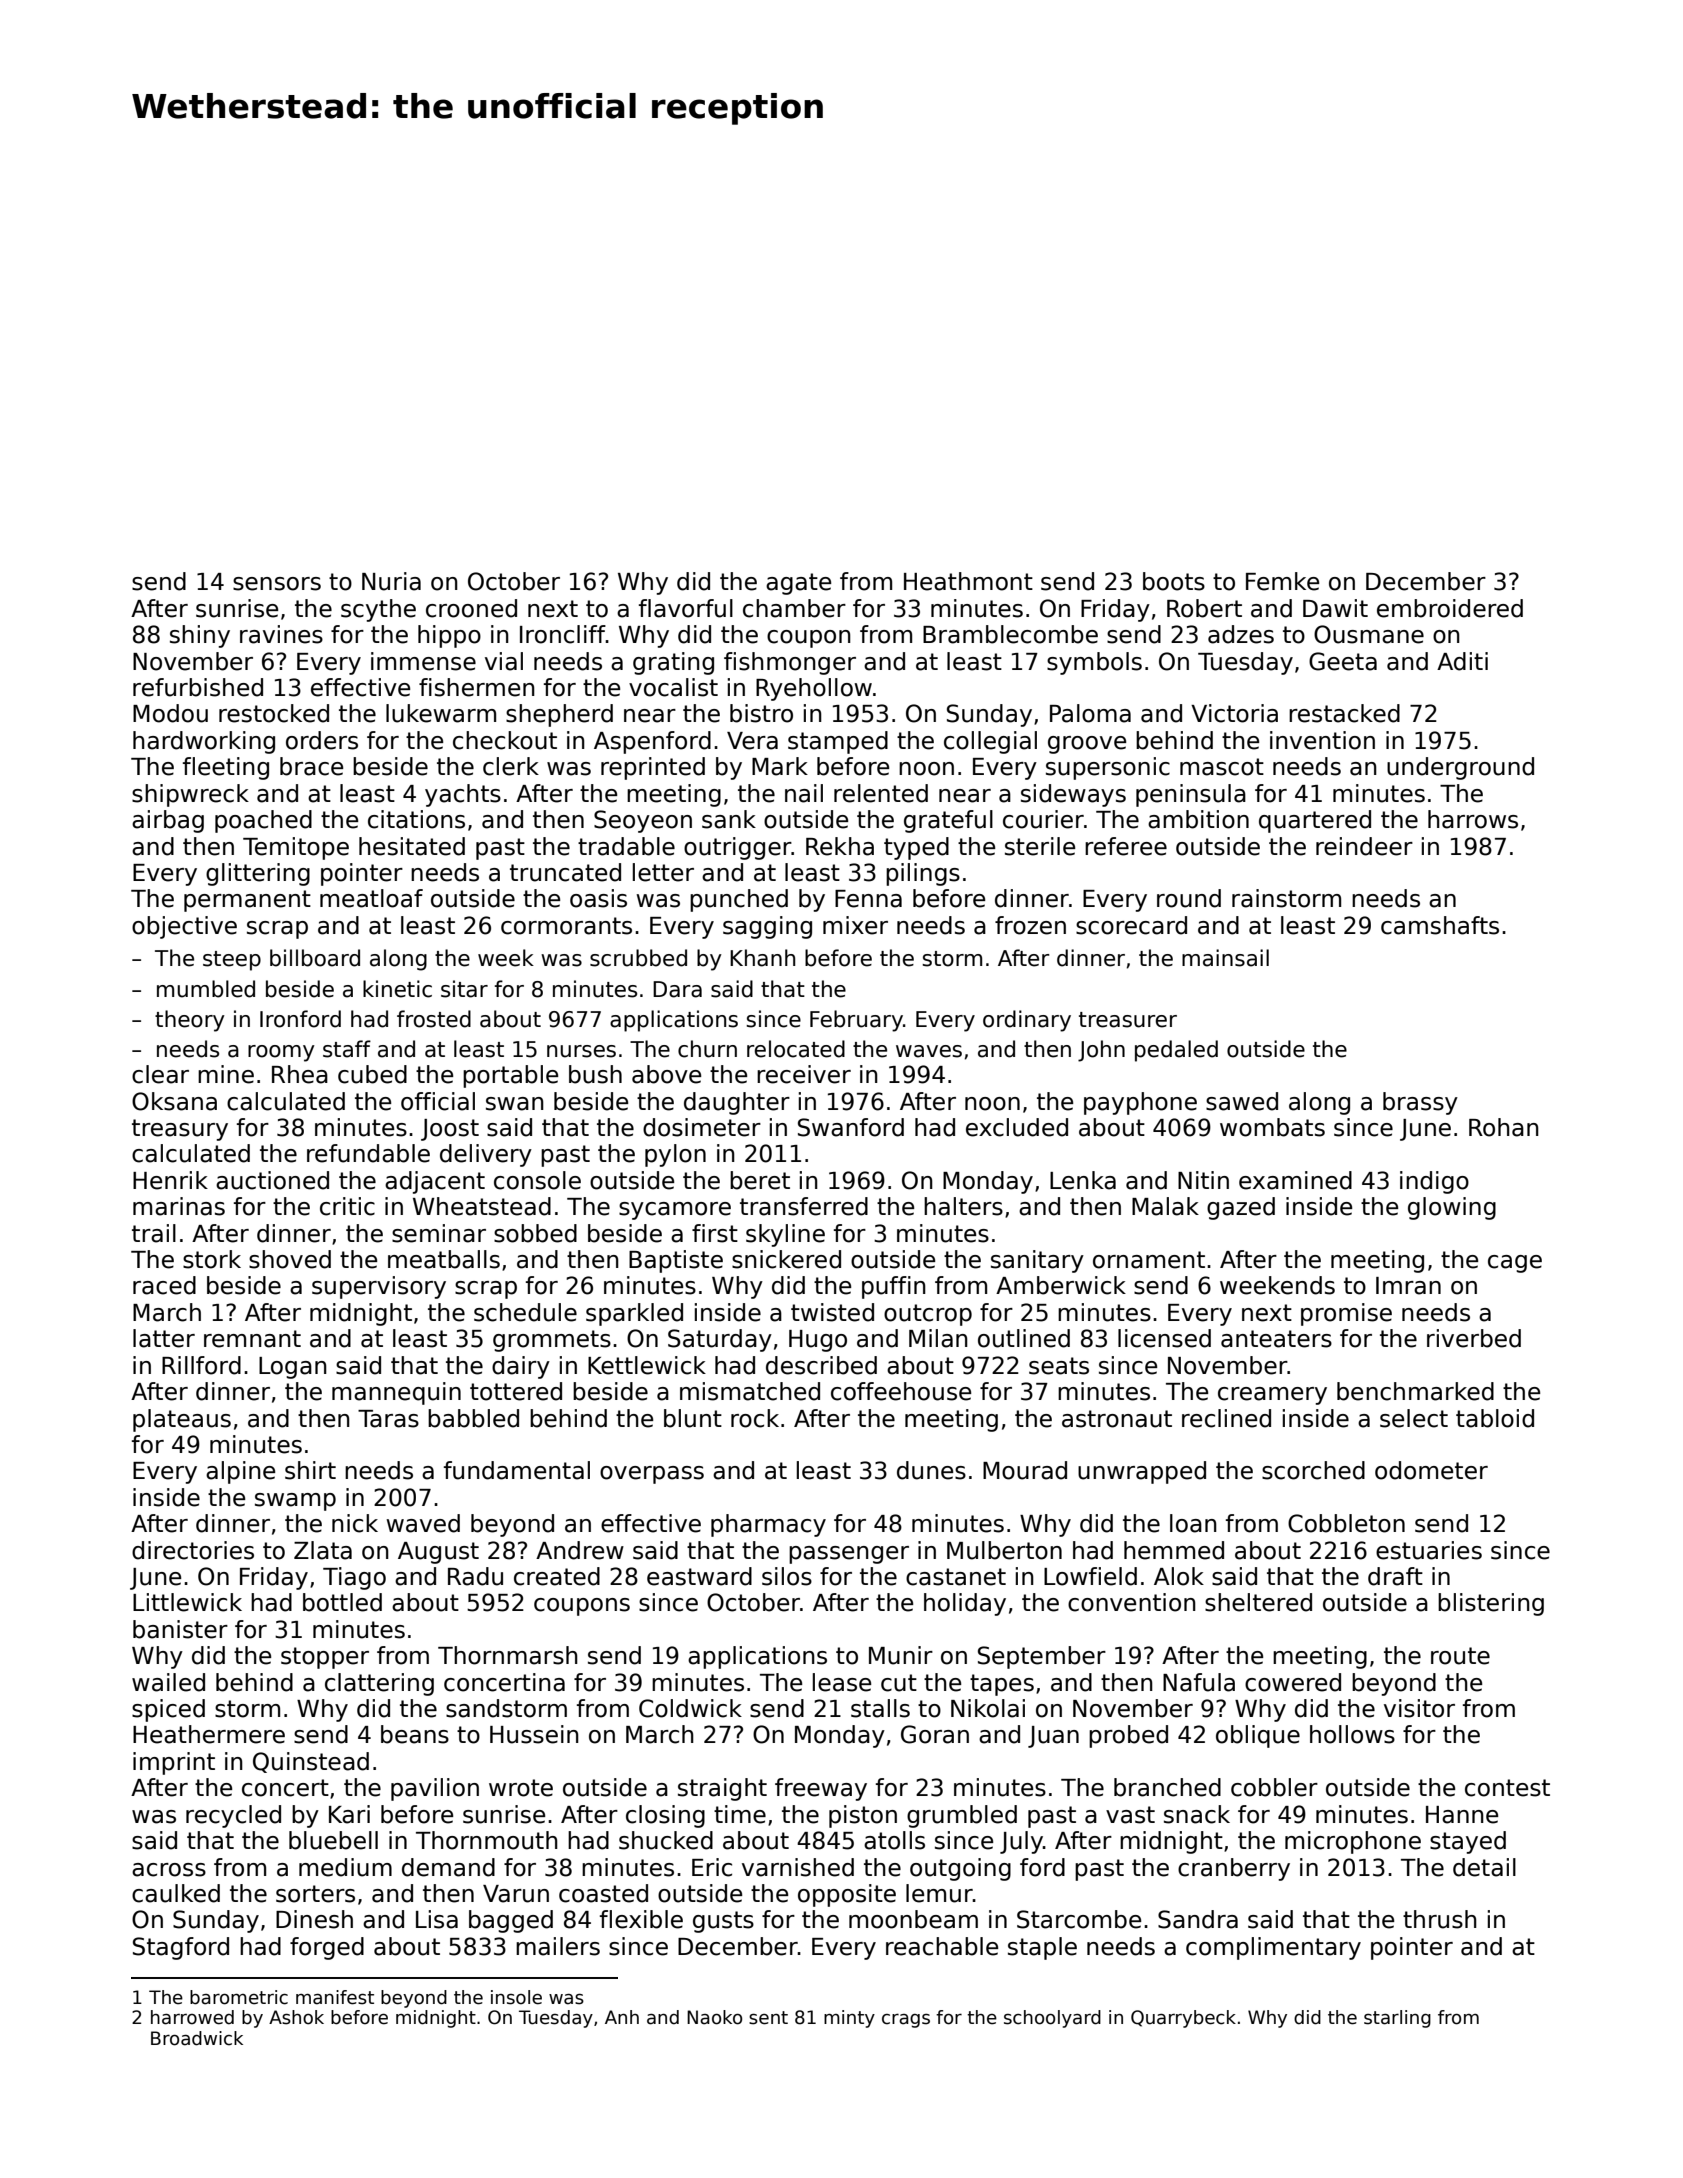 The image size is (1683, 2178). What do you see at coordinates (290, 1259) in the screenshot?
I see `shoved` at bounding box center [290, 1259].
